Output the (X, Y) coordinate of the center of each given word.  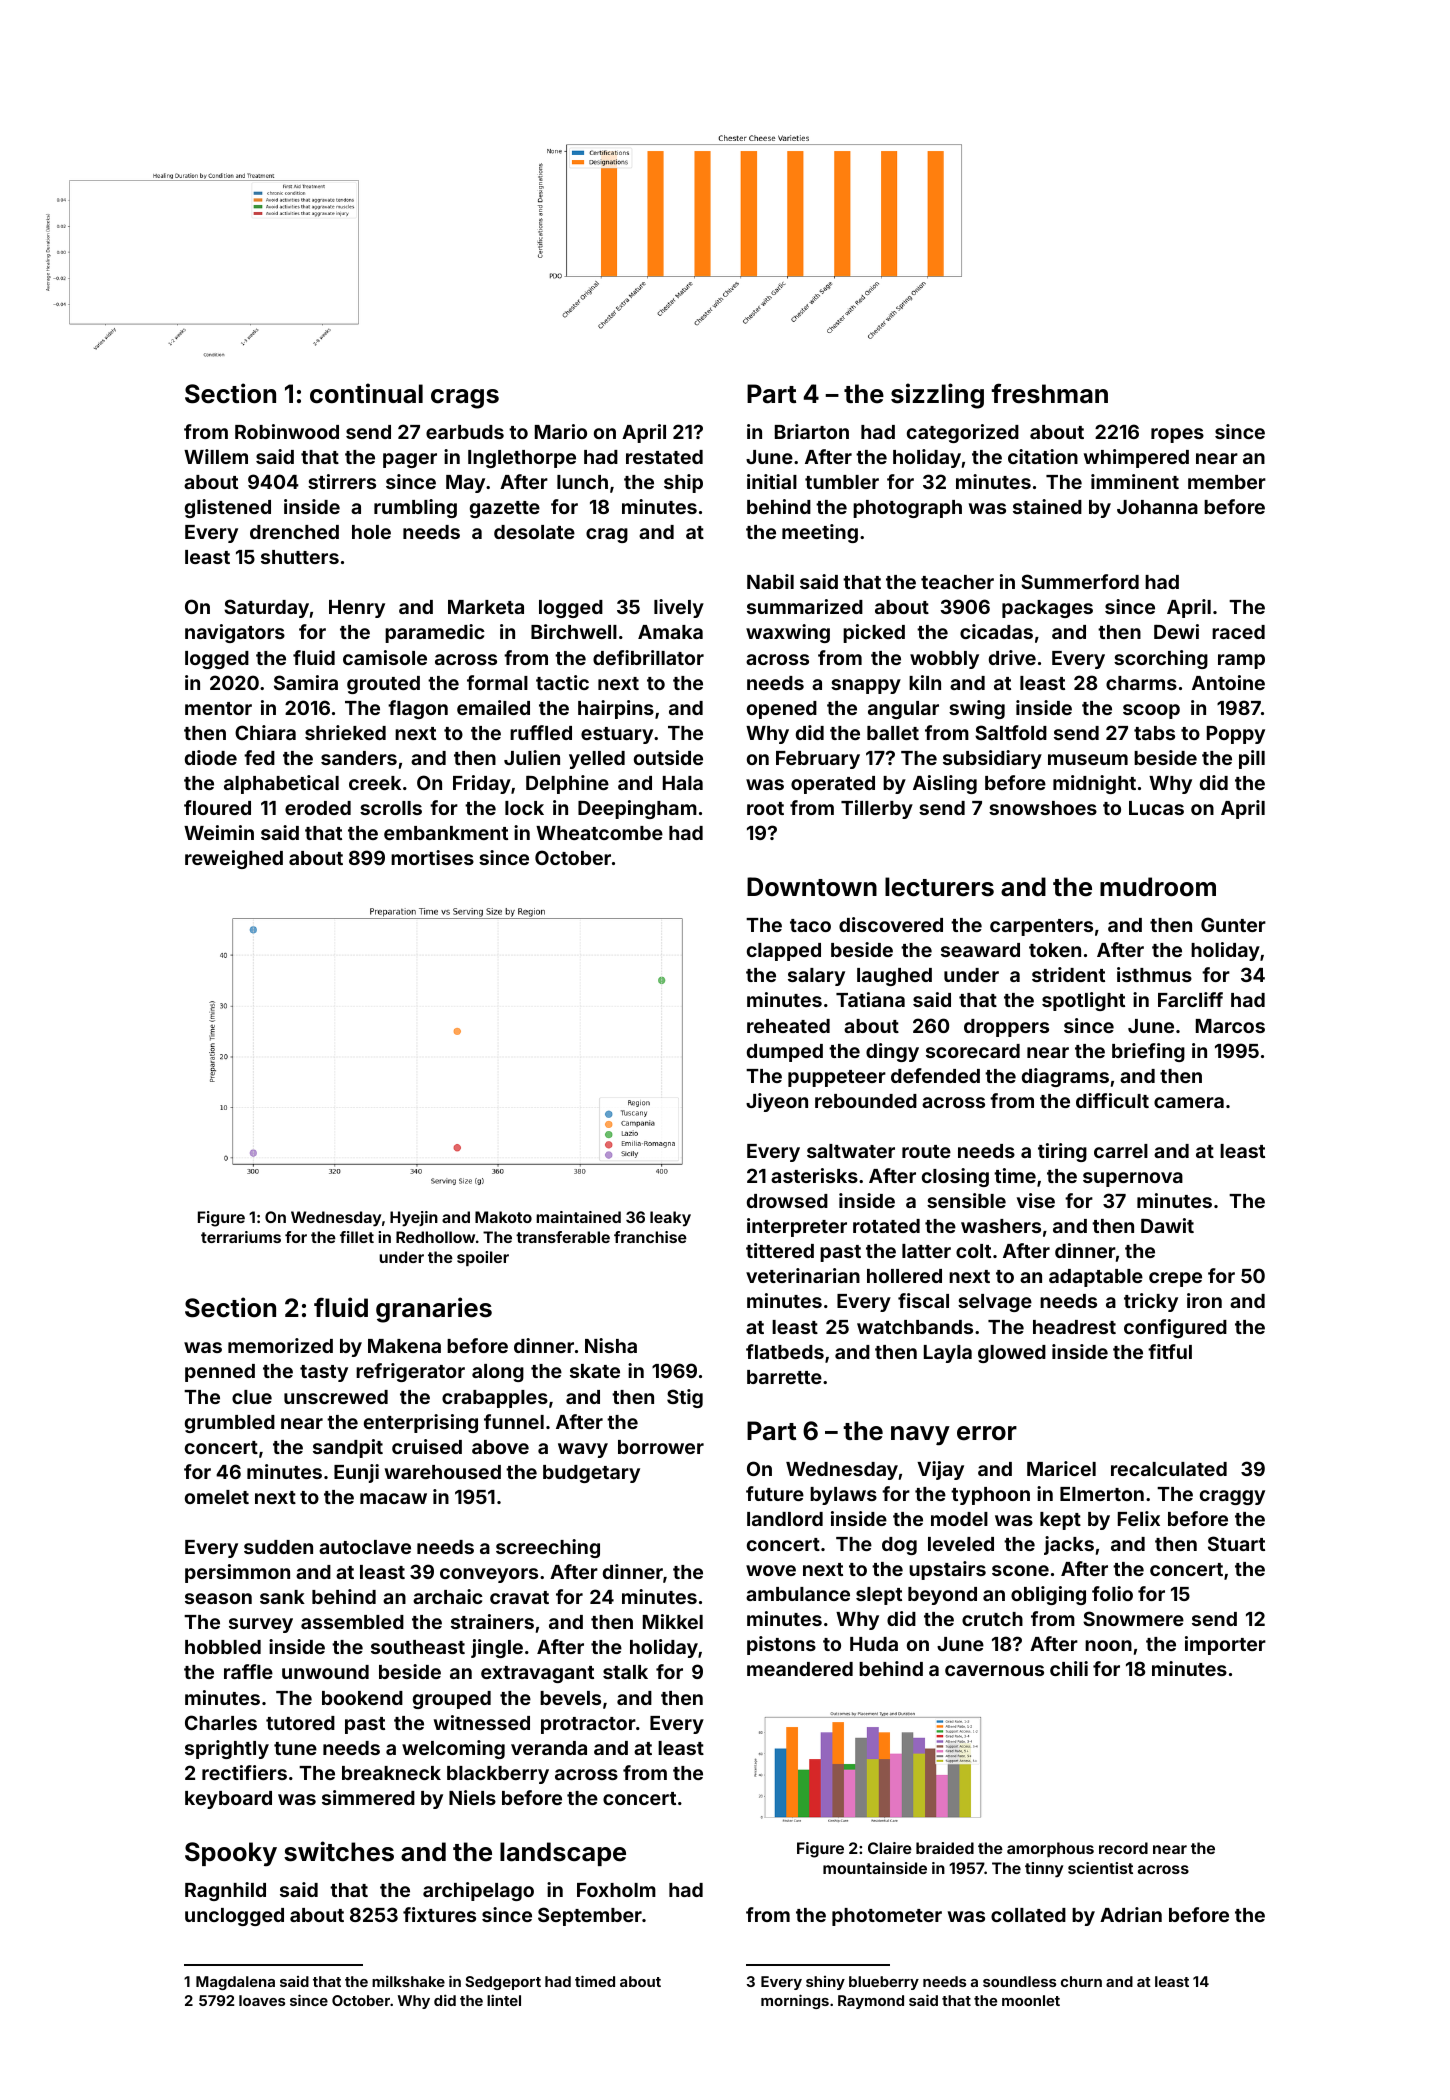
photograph (907, 509)
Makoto (503, 1217)
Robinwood (287, 431)
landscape (563, 1854)
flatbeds (785, 1351)
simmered (368, 1797)
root (765, 808)
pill (1252, 759)
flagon (418, 709)
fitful (1170, 1351)
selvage (995, 1303)
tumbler (842, 482)
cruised (427, 1446)
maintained (578, 1217)
